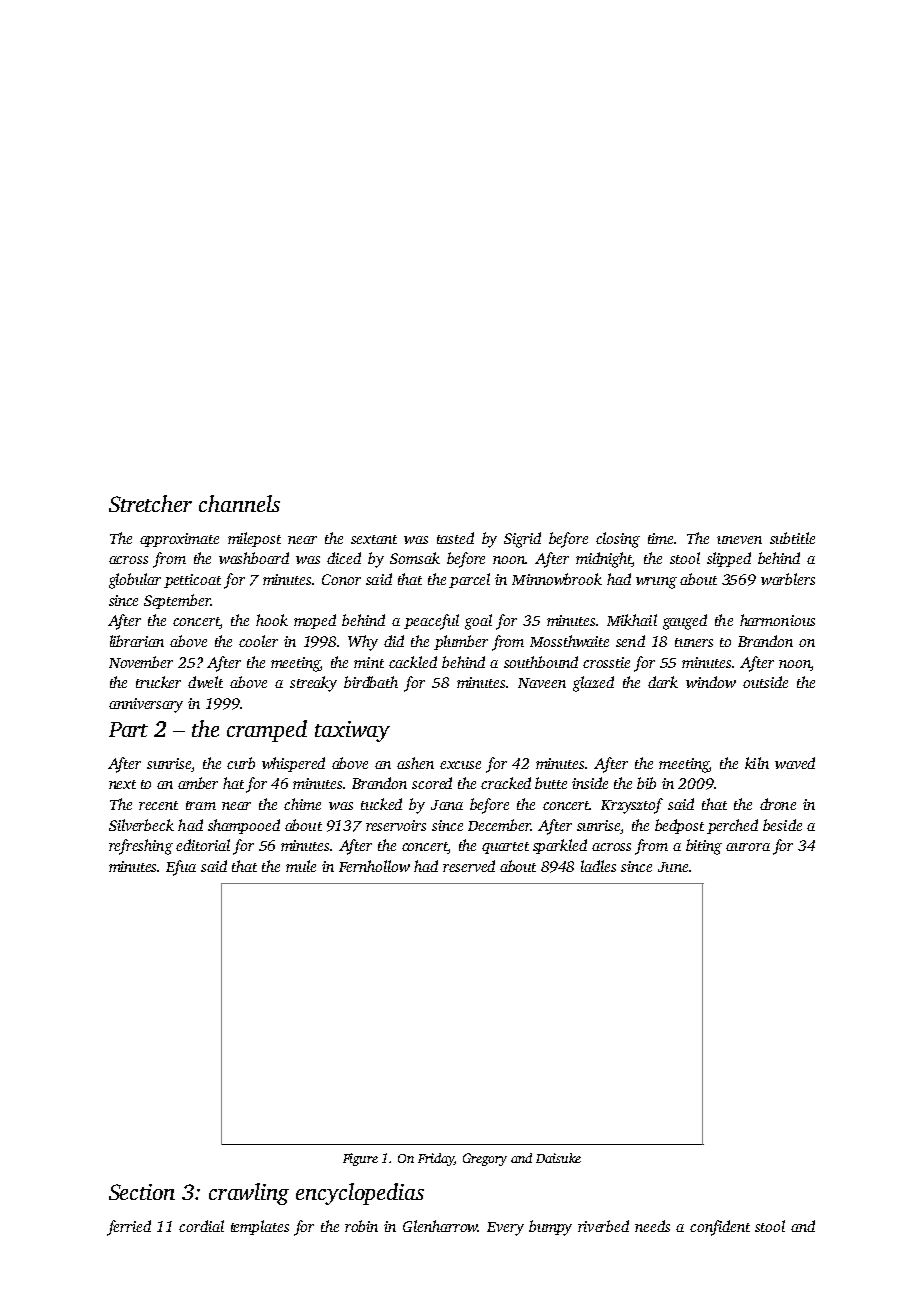  I want to click on Efua, so click(181, 868).
